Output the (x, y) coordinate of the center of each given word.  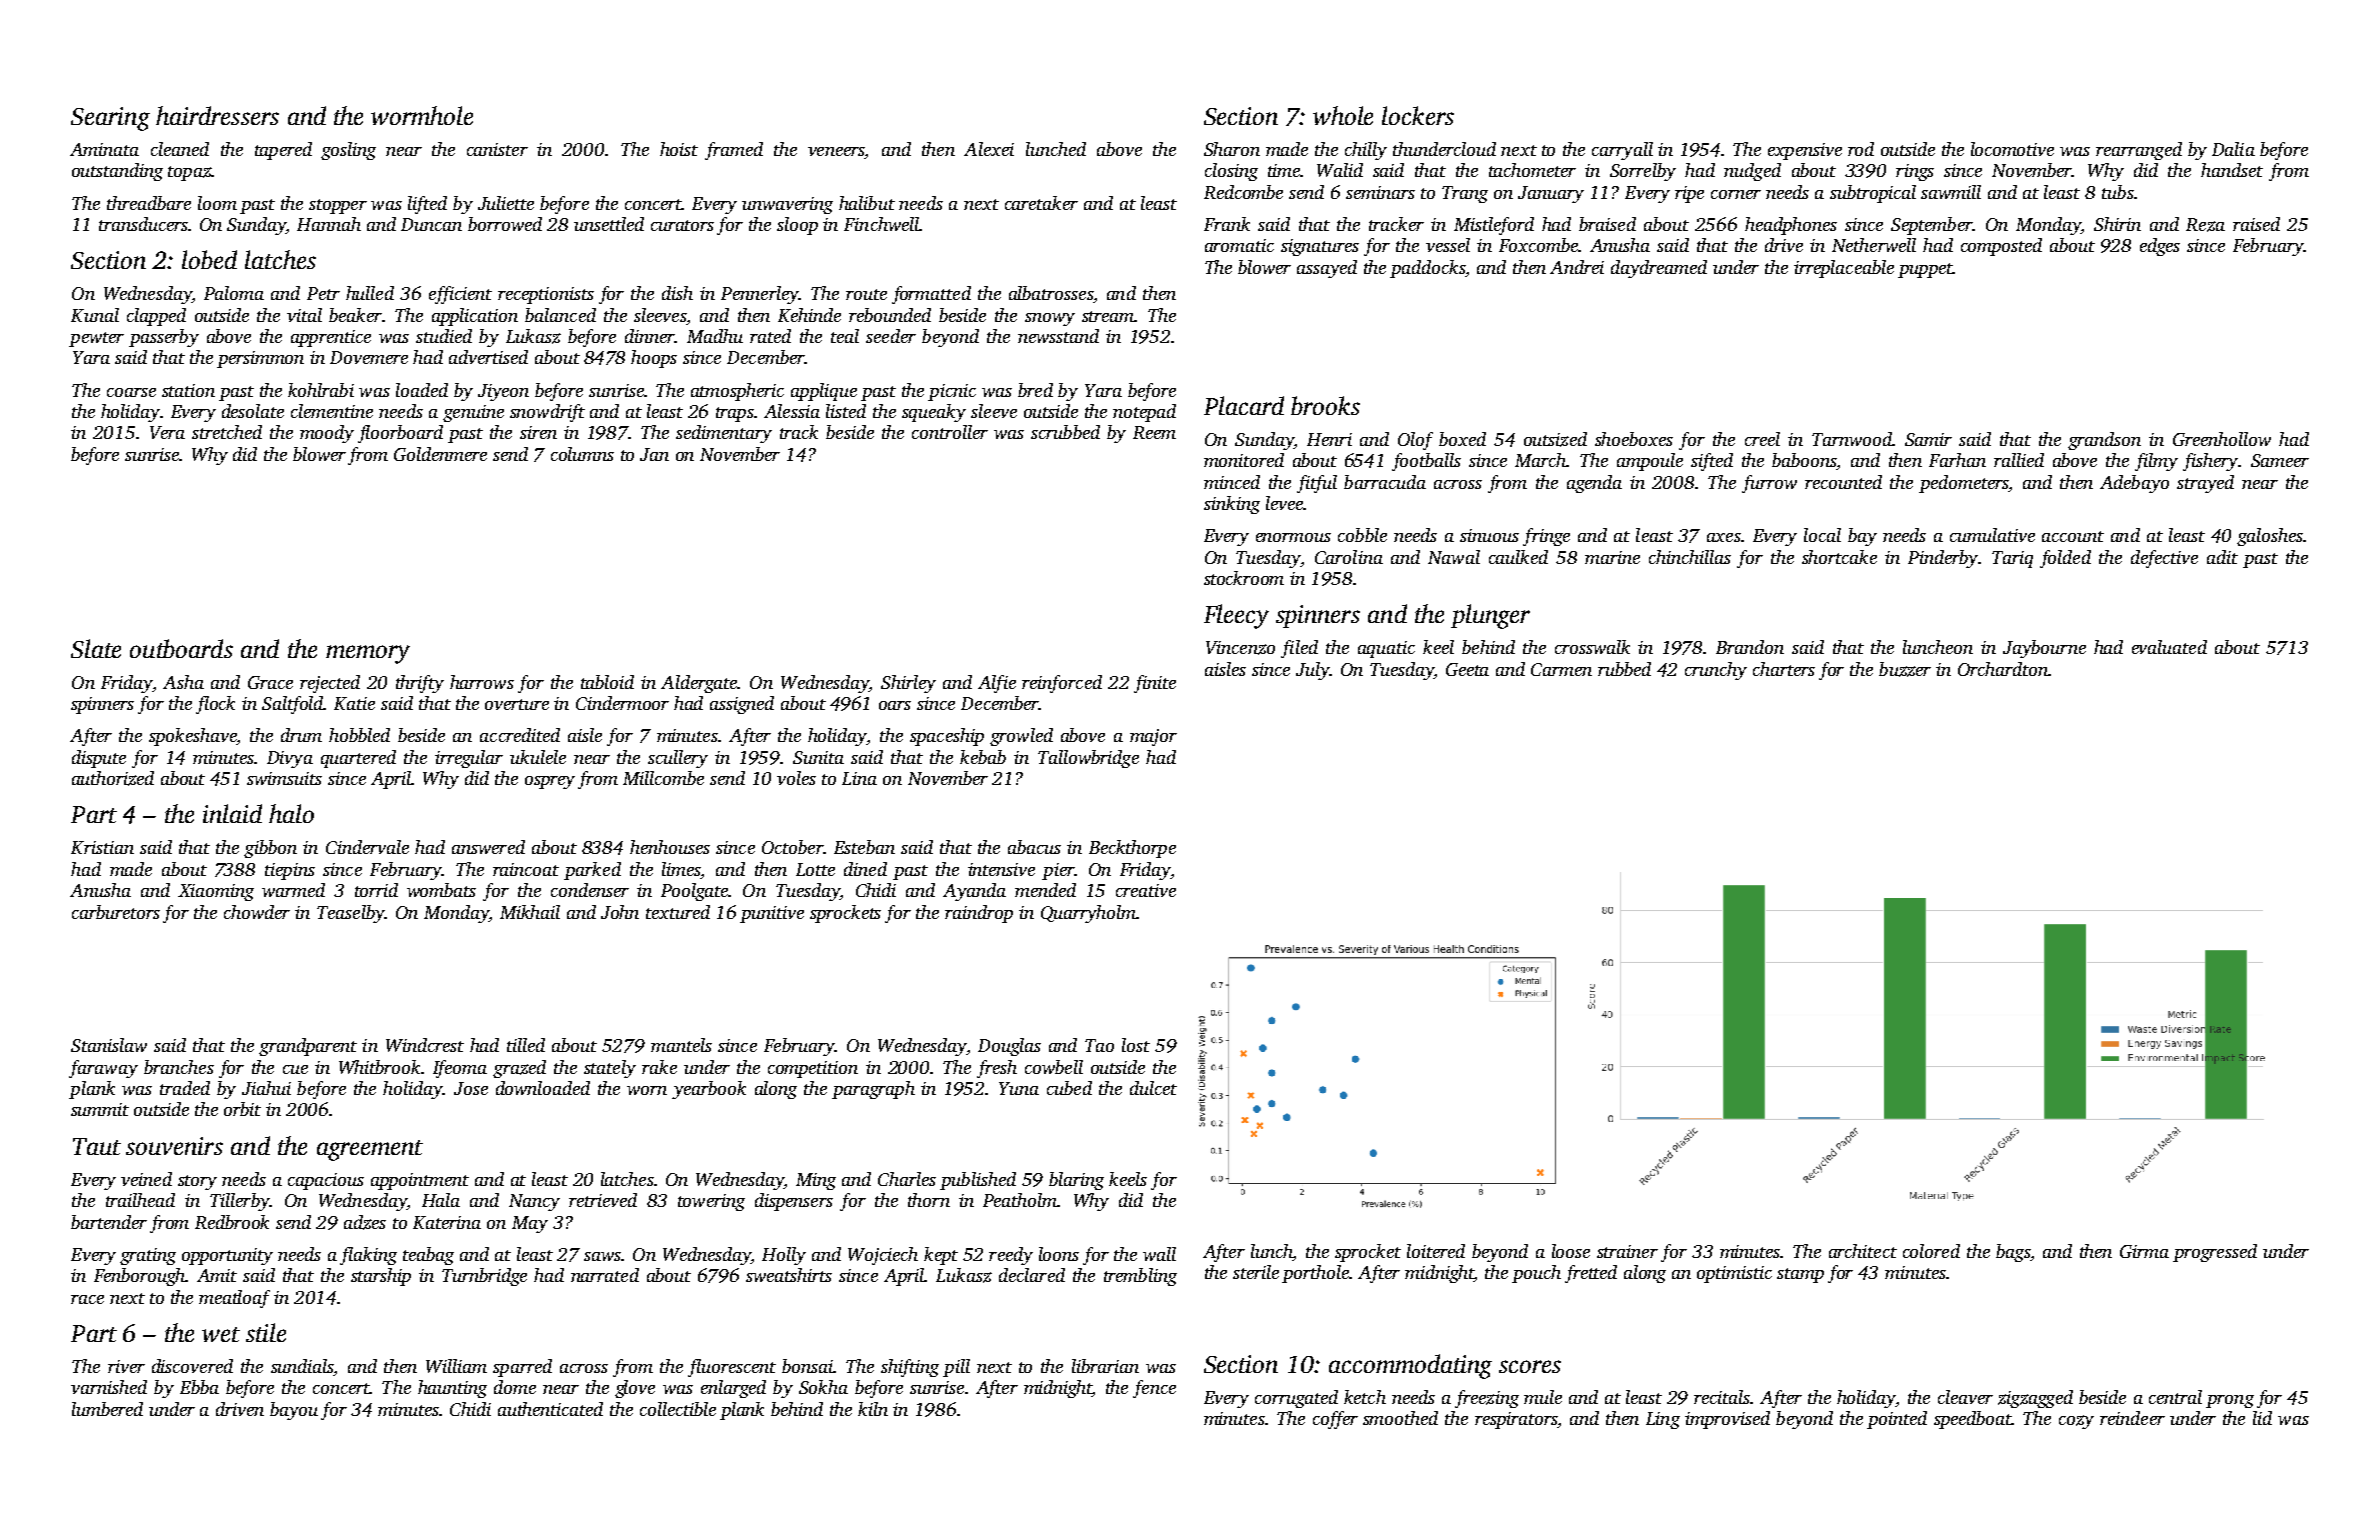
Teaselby (351, 914)
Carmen (1561, 669)
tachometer (1532, 170)
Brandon (1750, 647)
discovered (192, 1366)
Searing (110, 119)
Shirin (2117, 224)
